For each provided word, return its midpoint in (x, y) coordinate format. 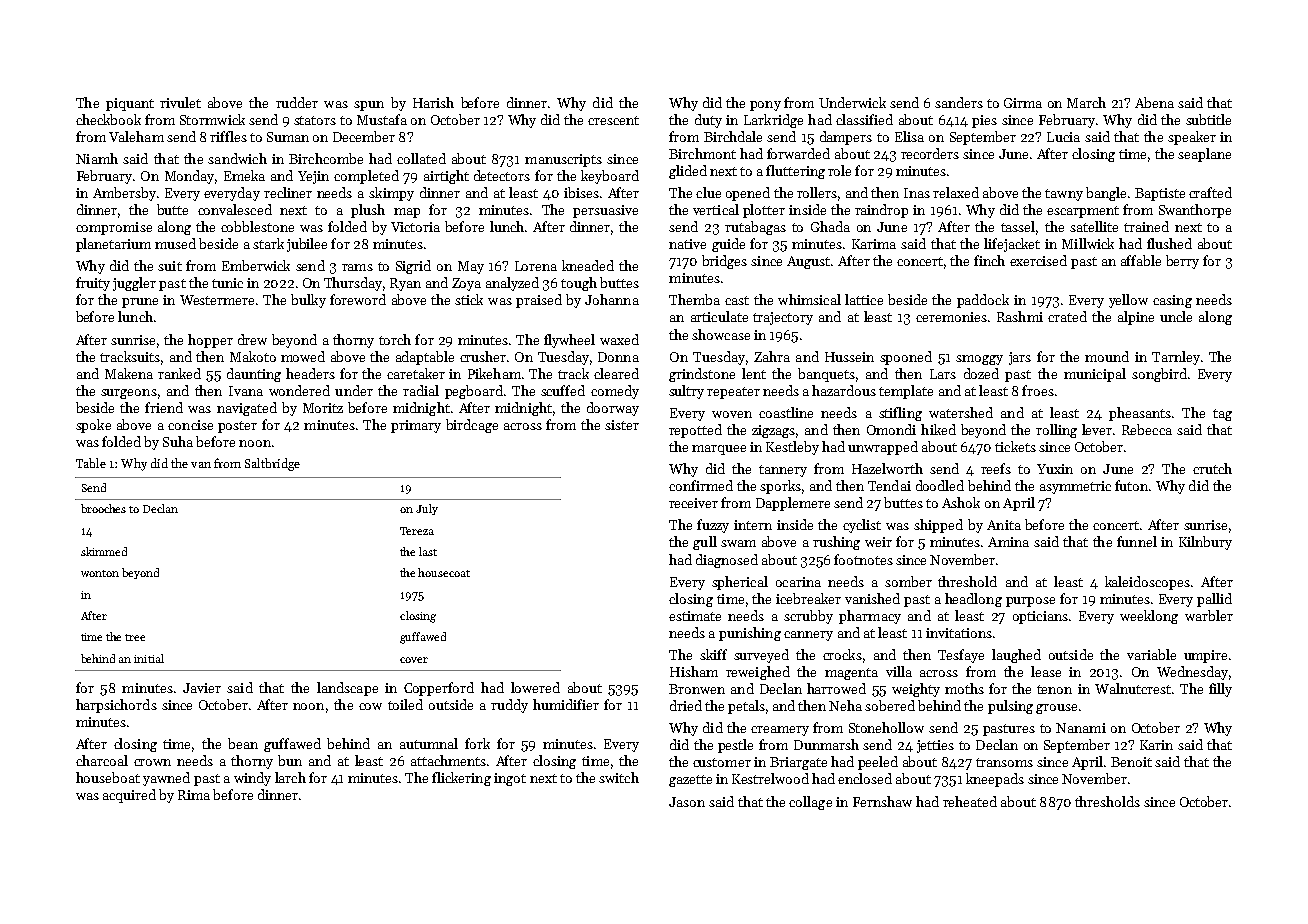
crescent (613, 120)
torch (395, 339)
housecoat (444, 572)
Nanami (1081, 728)
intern (753, 525)
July (427, 509)
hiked (938, 429)
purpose (1030, 602)
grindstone (702, 375)
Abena (1154, 102)
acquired (129, 796)
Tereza (417, 531)
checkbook (108, 119)
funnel (1137, 541)
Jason (687, 802)
